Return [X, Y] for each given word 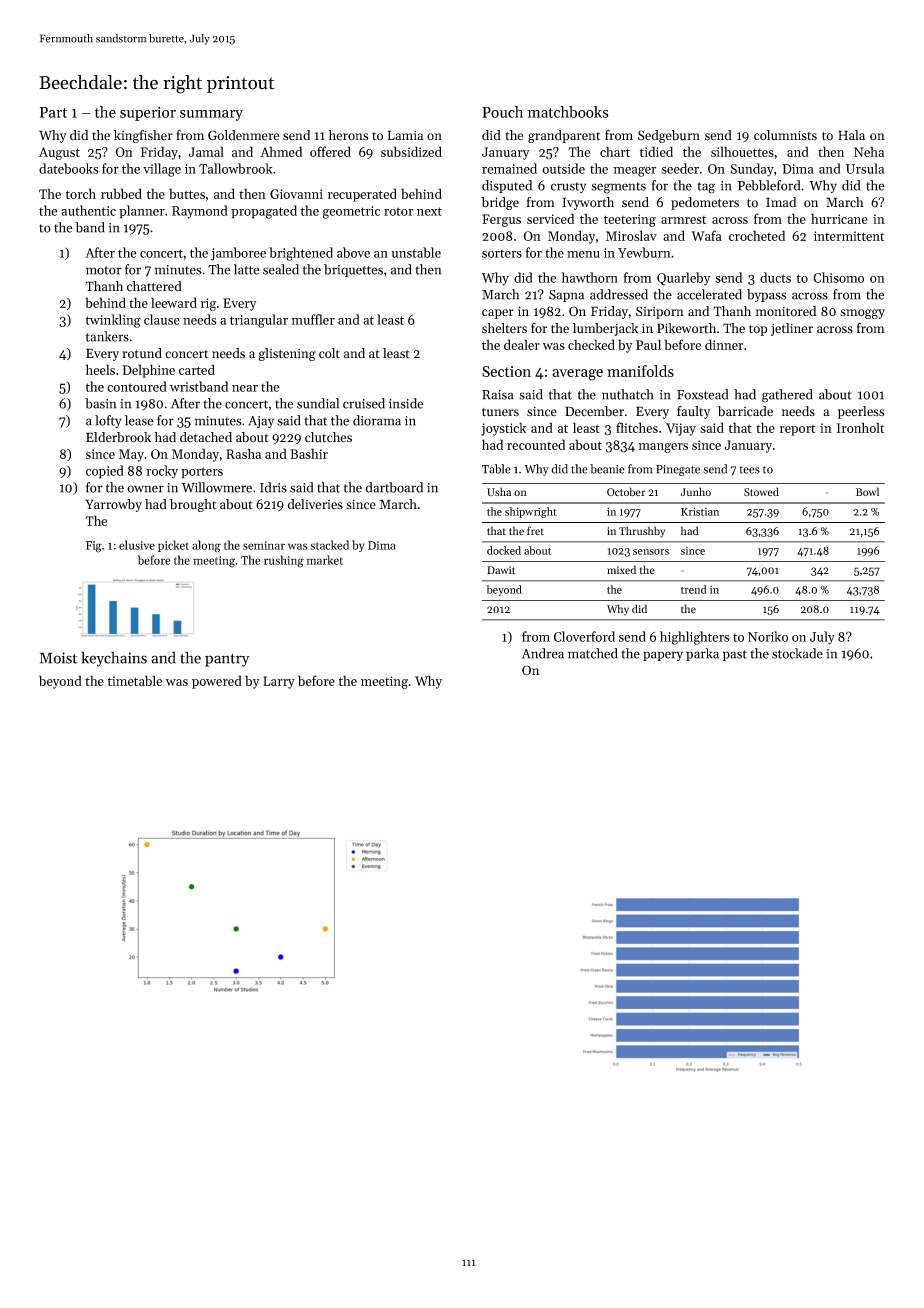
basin [100, 403]
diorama [377, 420]
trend [694, 589]
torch [81, 193]
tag [706, 188]
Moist [58, 658]
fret [535, 530]
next [429, 211]
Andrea [543, 653]
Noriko [768, 636]
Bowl [867, 491]
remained [509, 168]
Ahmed [281, 151]
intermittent [849, 236]
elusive [137, 545]
